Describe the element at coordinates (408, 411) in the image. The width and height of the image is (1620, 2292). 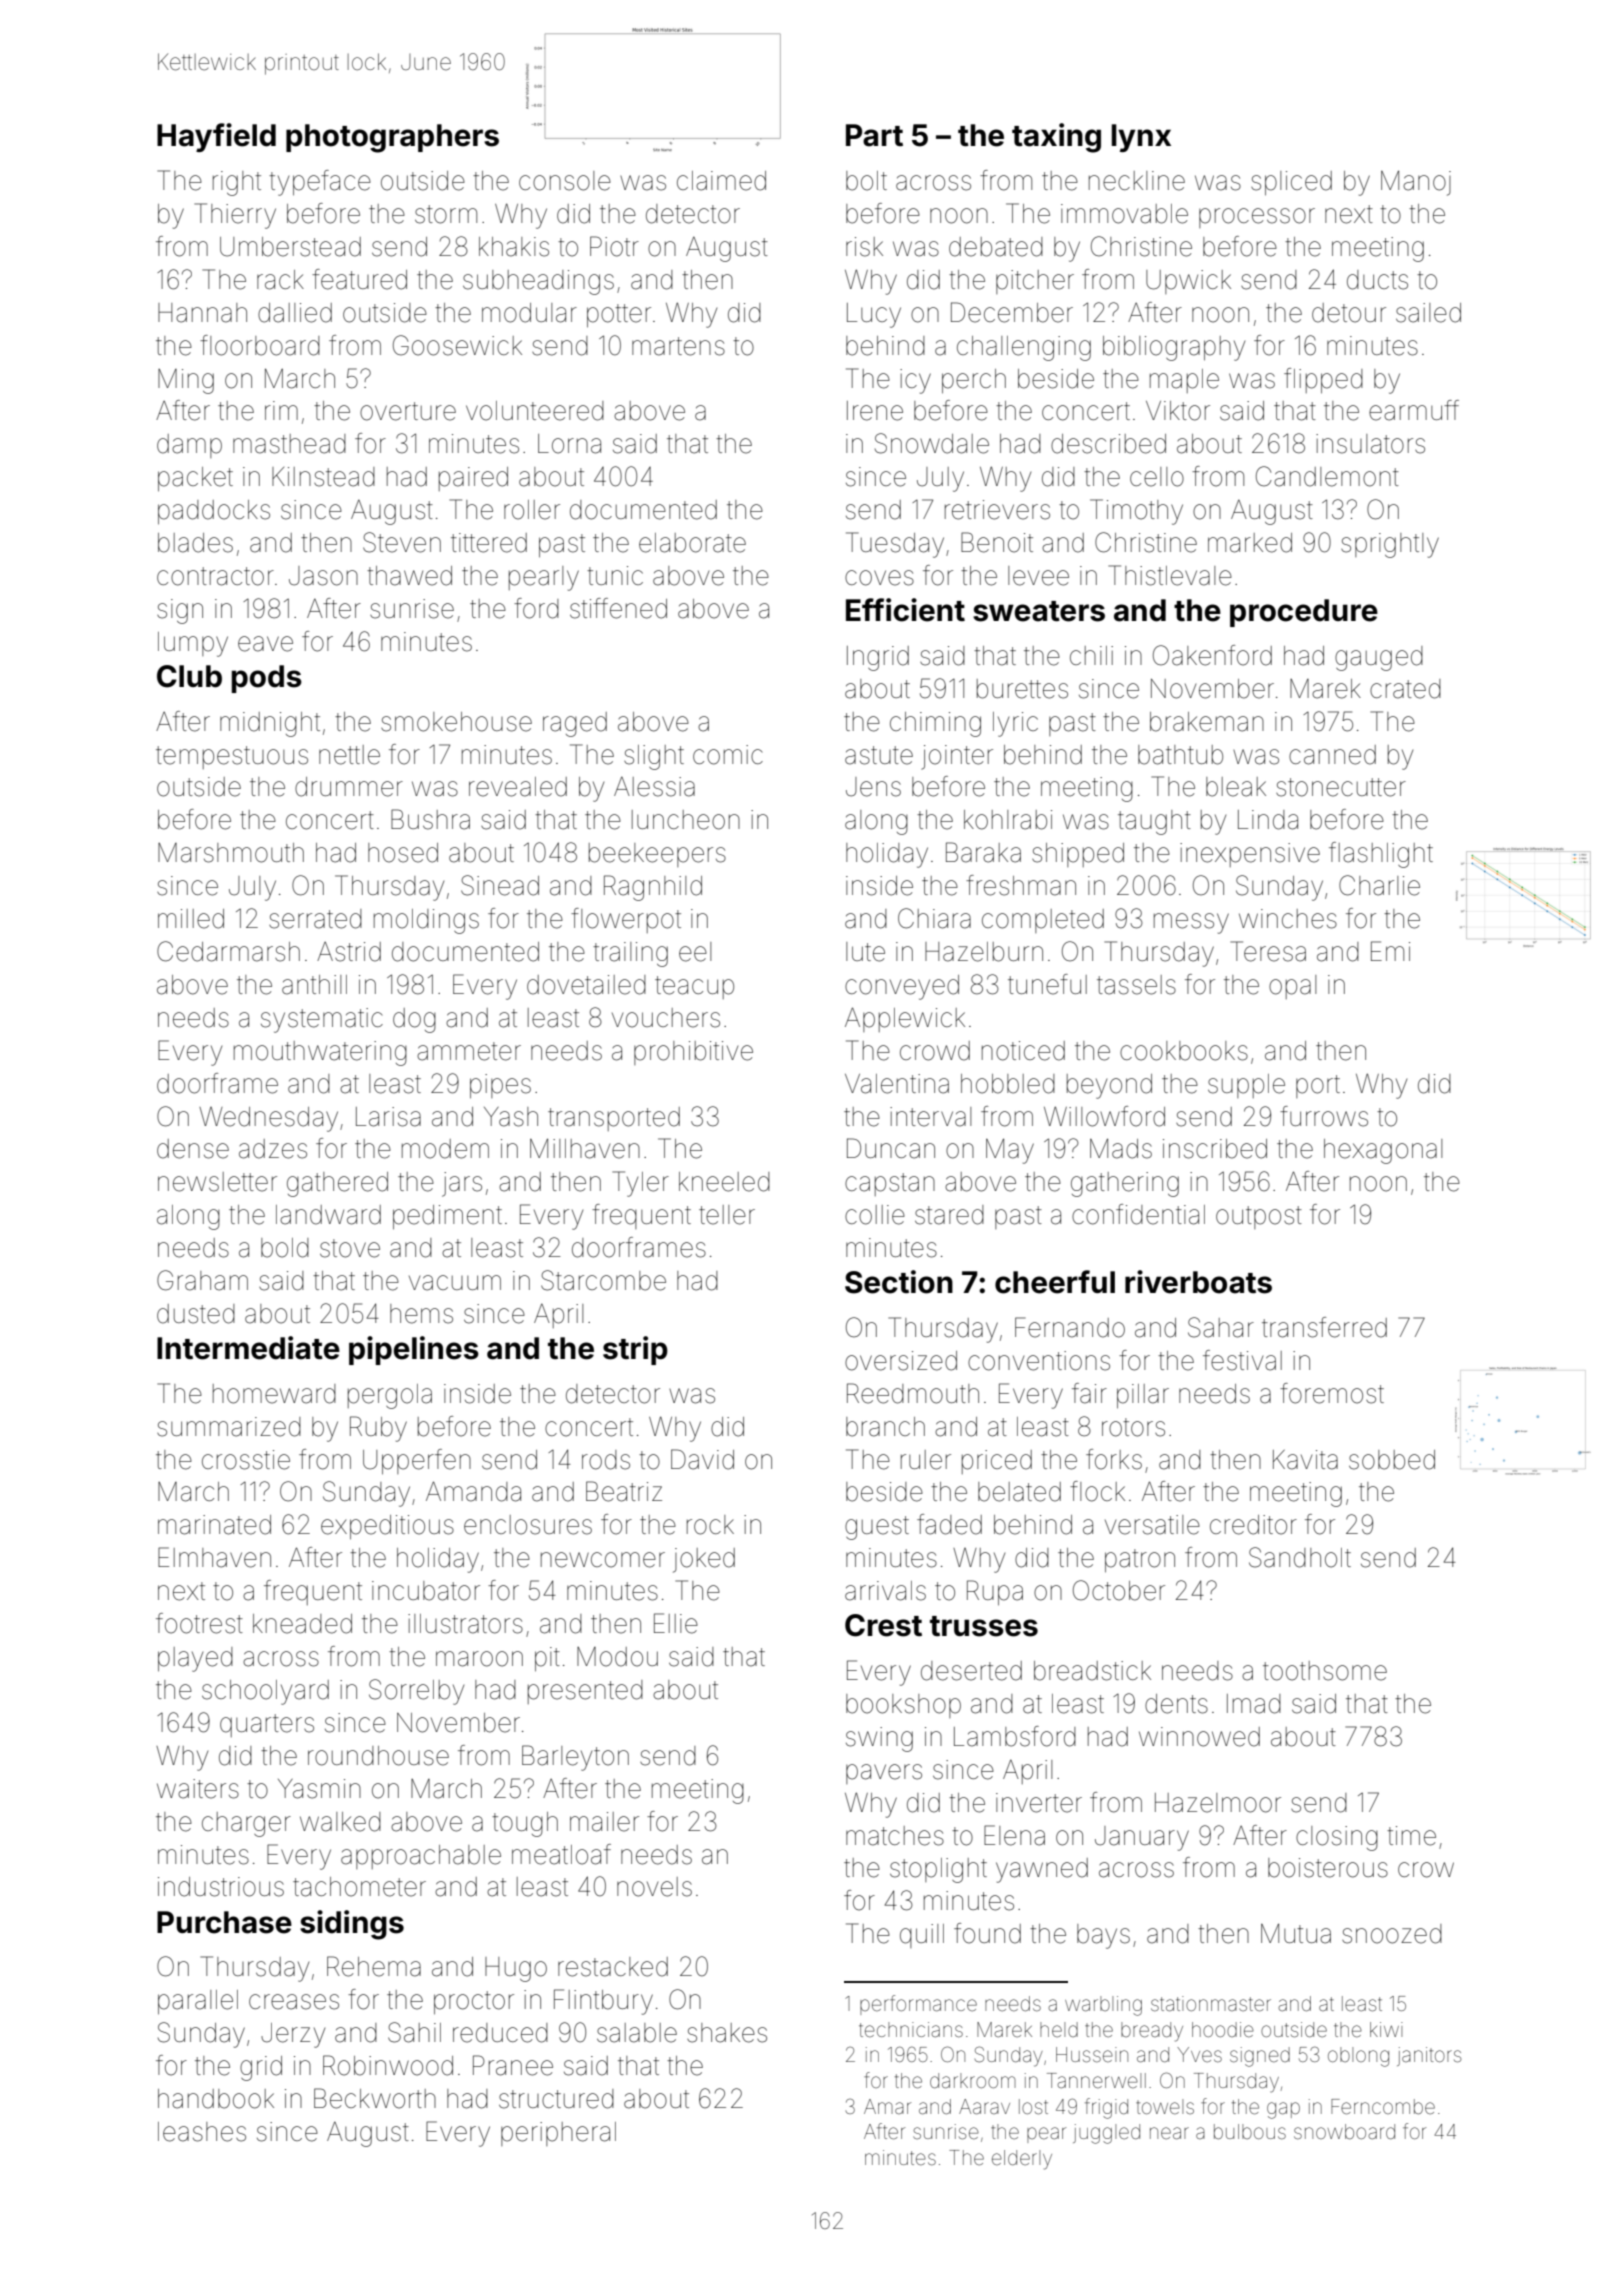
I see `overture` at that location.
